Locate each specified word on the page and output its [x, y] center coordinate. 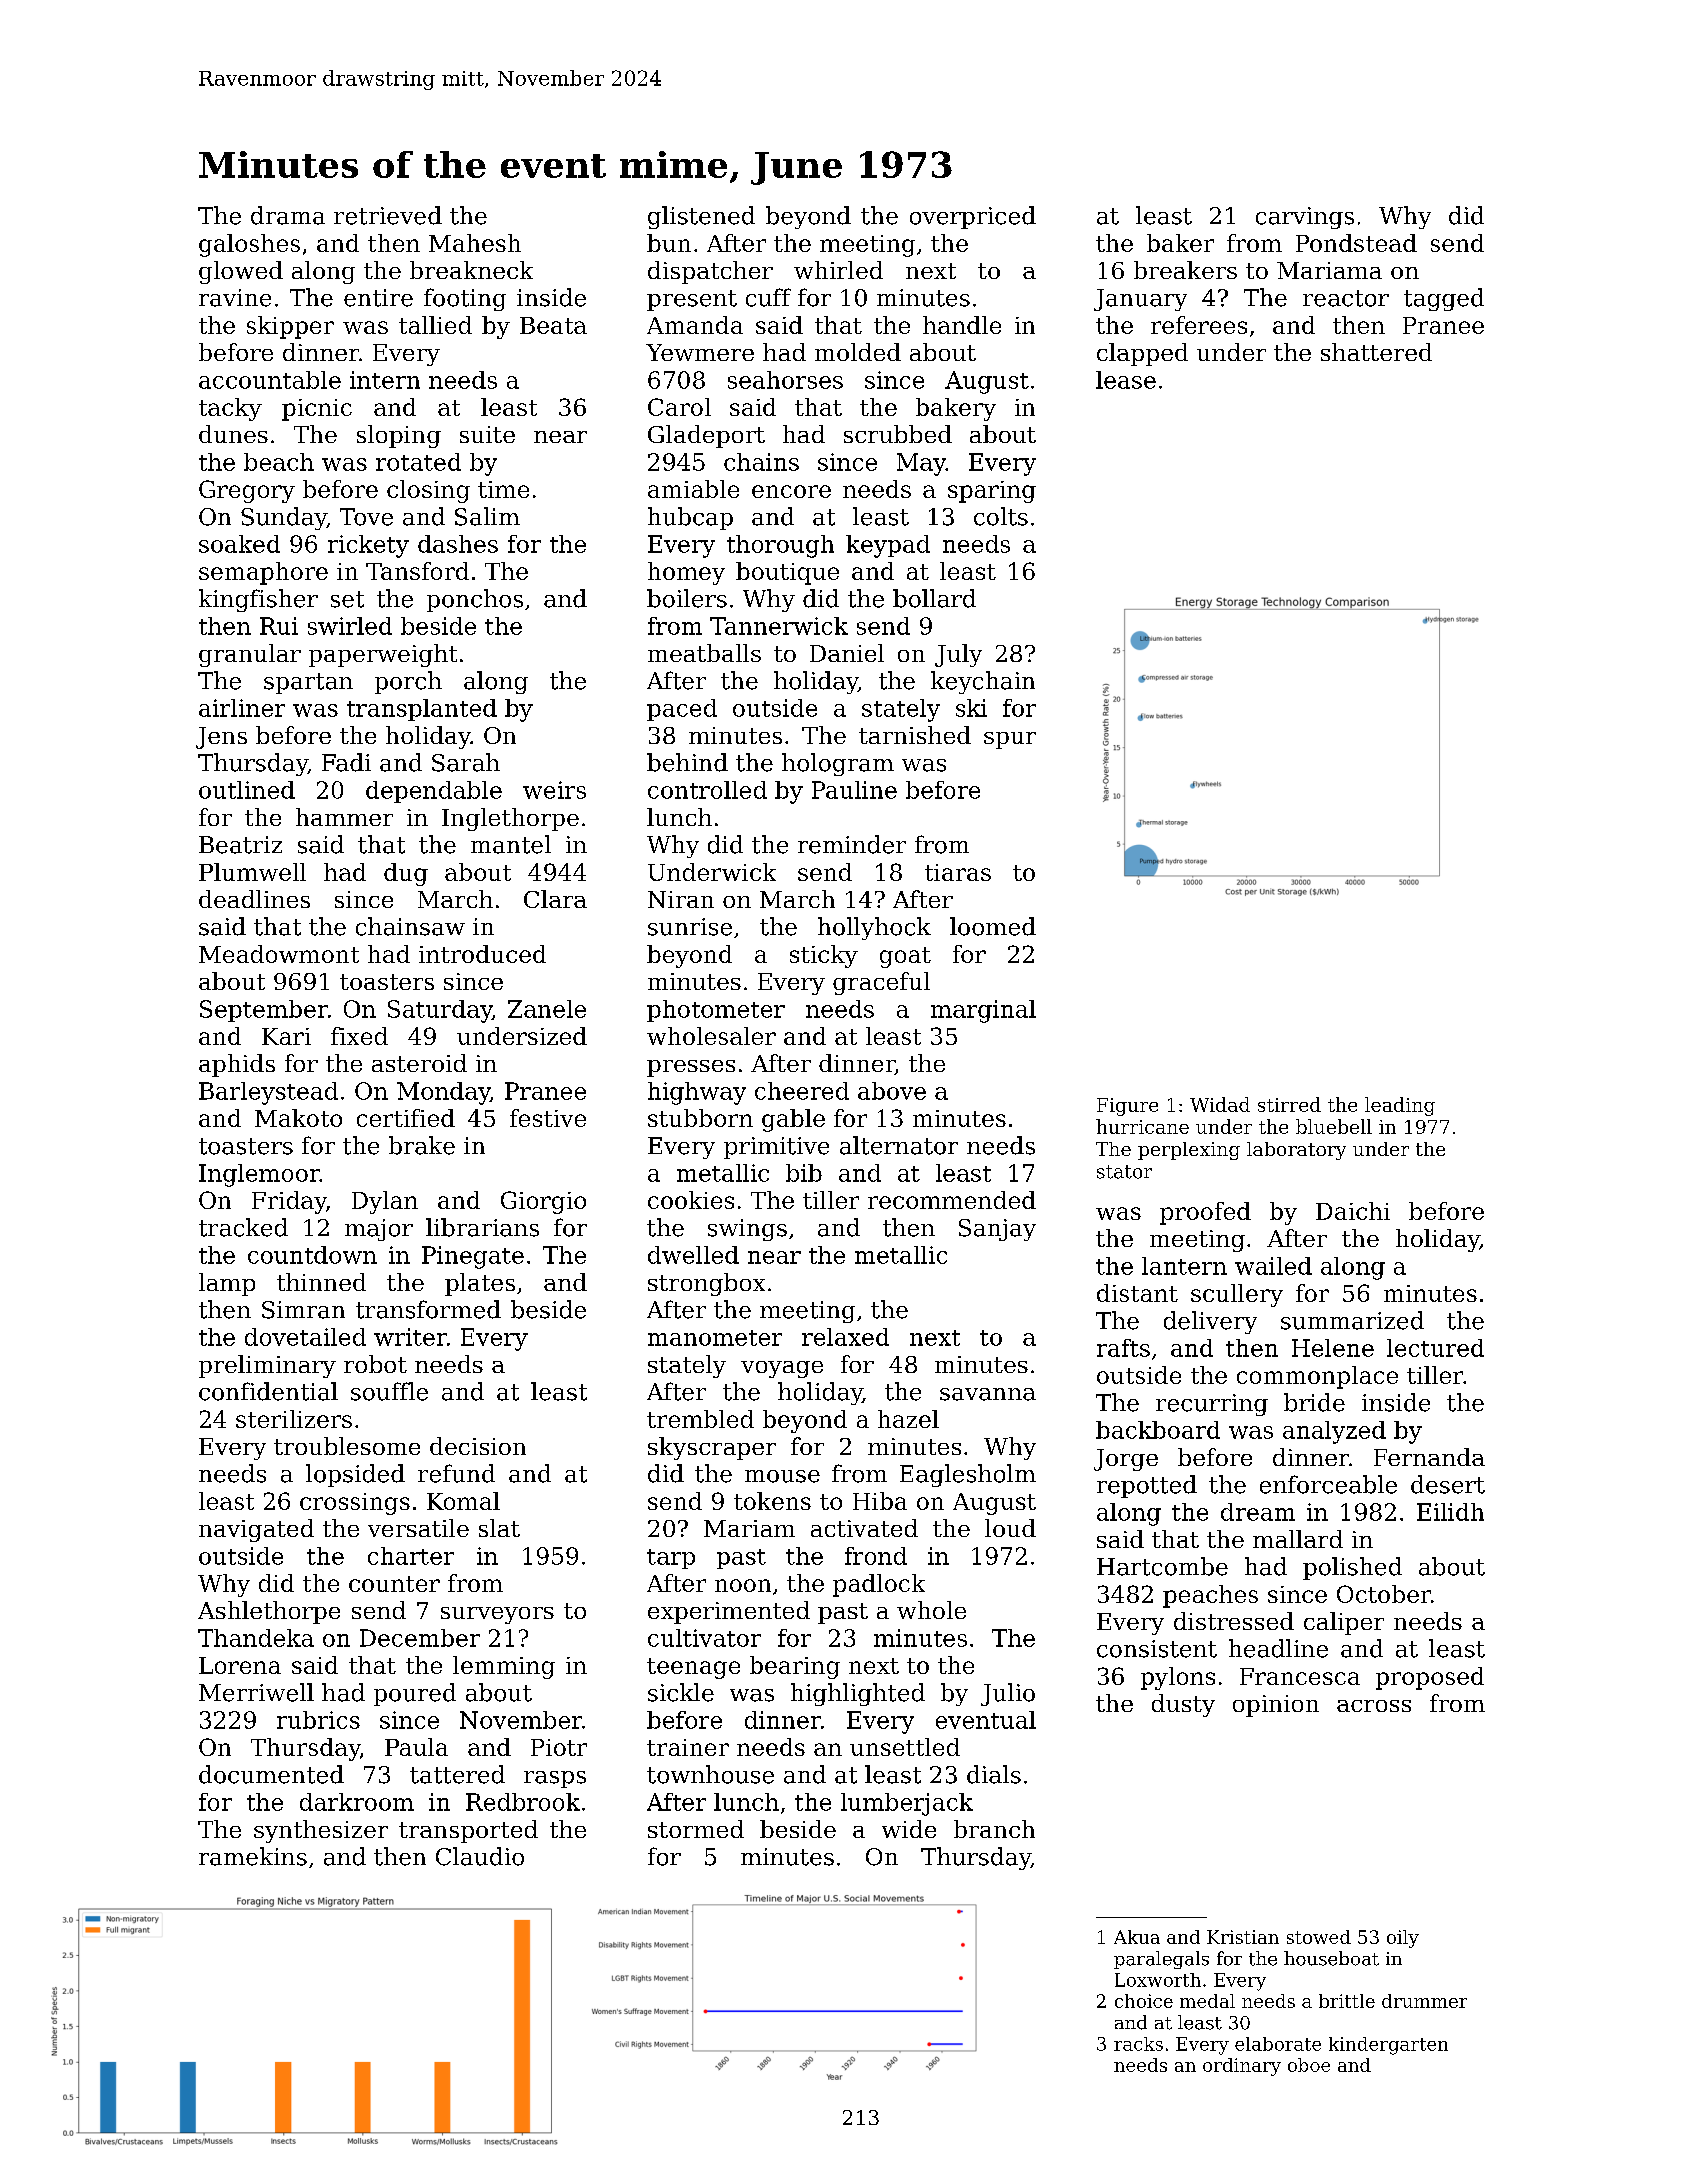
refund [456, 1473]
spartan [308, 683]
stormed [696, 1829]
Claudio [480, 1856]
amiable [693, 489]
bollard [934, 598]
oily [1403, 1939]
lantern [1184, 1266]
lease [1126, 380]
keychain [983, 682]
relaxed [845, 1337]
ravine [235, 298]
